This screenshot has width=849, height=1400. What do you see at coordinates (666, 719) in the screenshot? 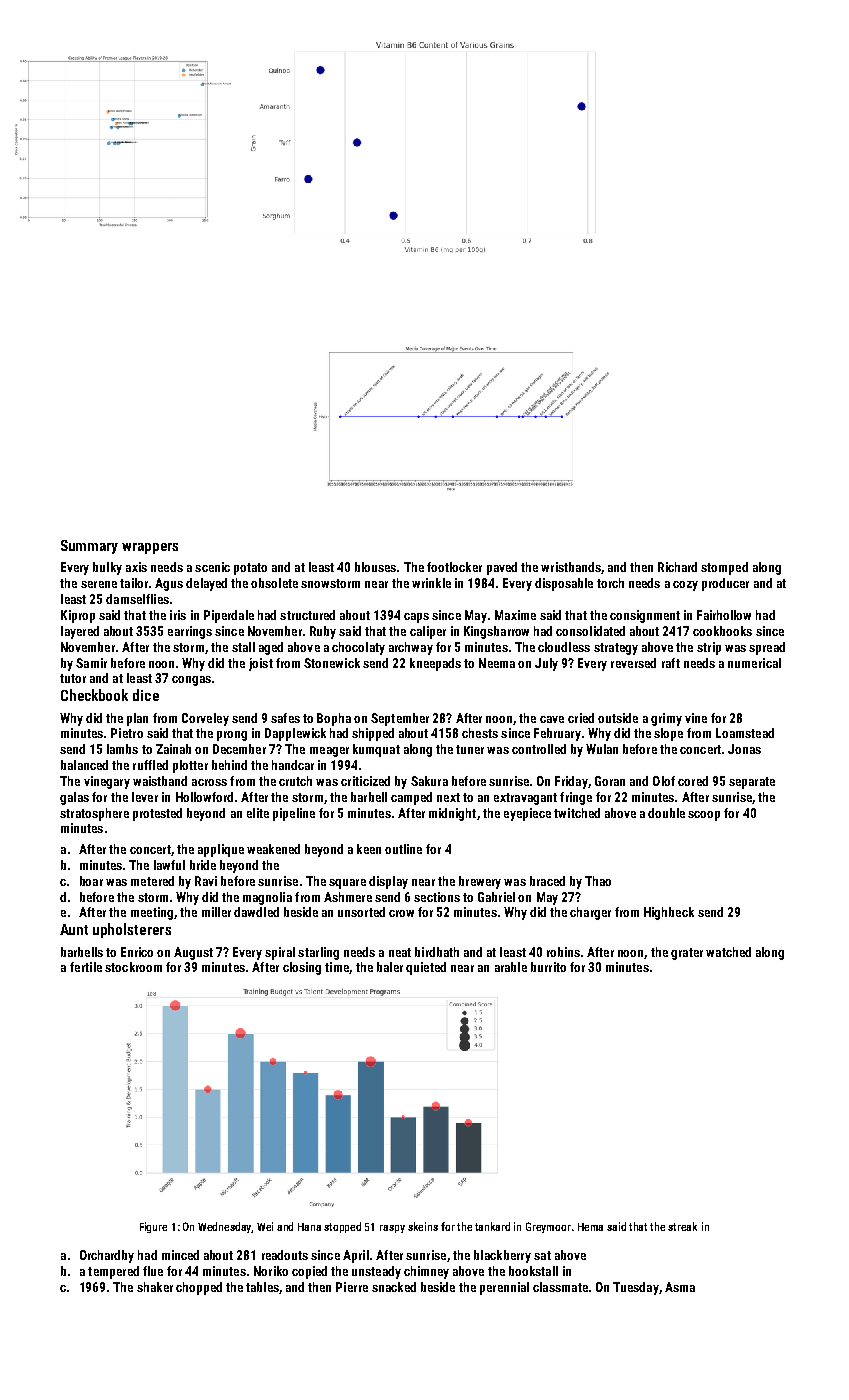
I see `grimy` at bounding box center [666, 719].
